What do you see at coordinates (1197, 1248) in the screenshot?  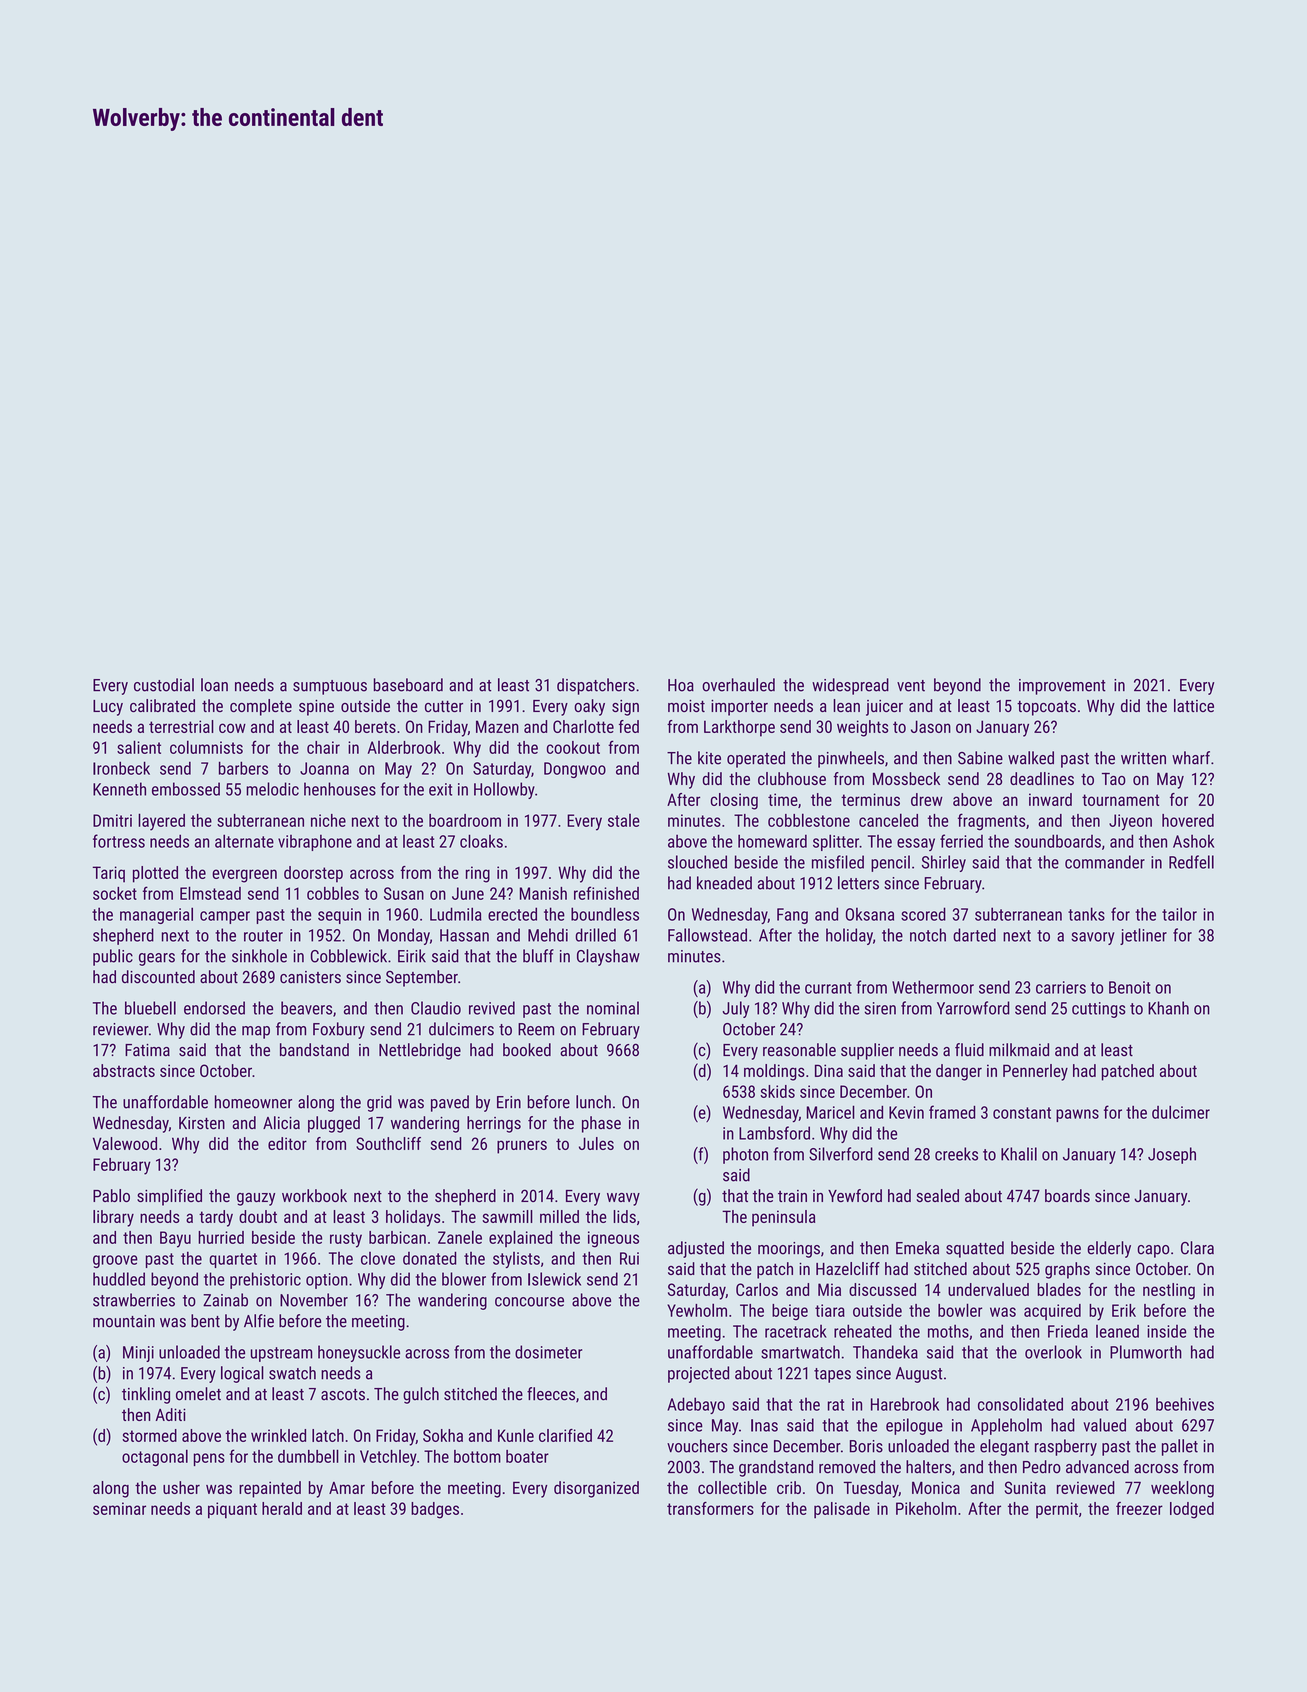 I see `Clara` at bounding box center [1197, 1248].
